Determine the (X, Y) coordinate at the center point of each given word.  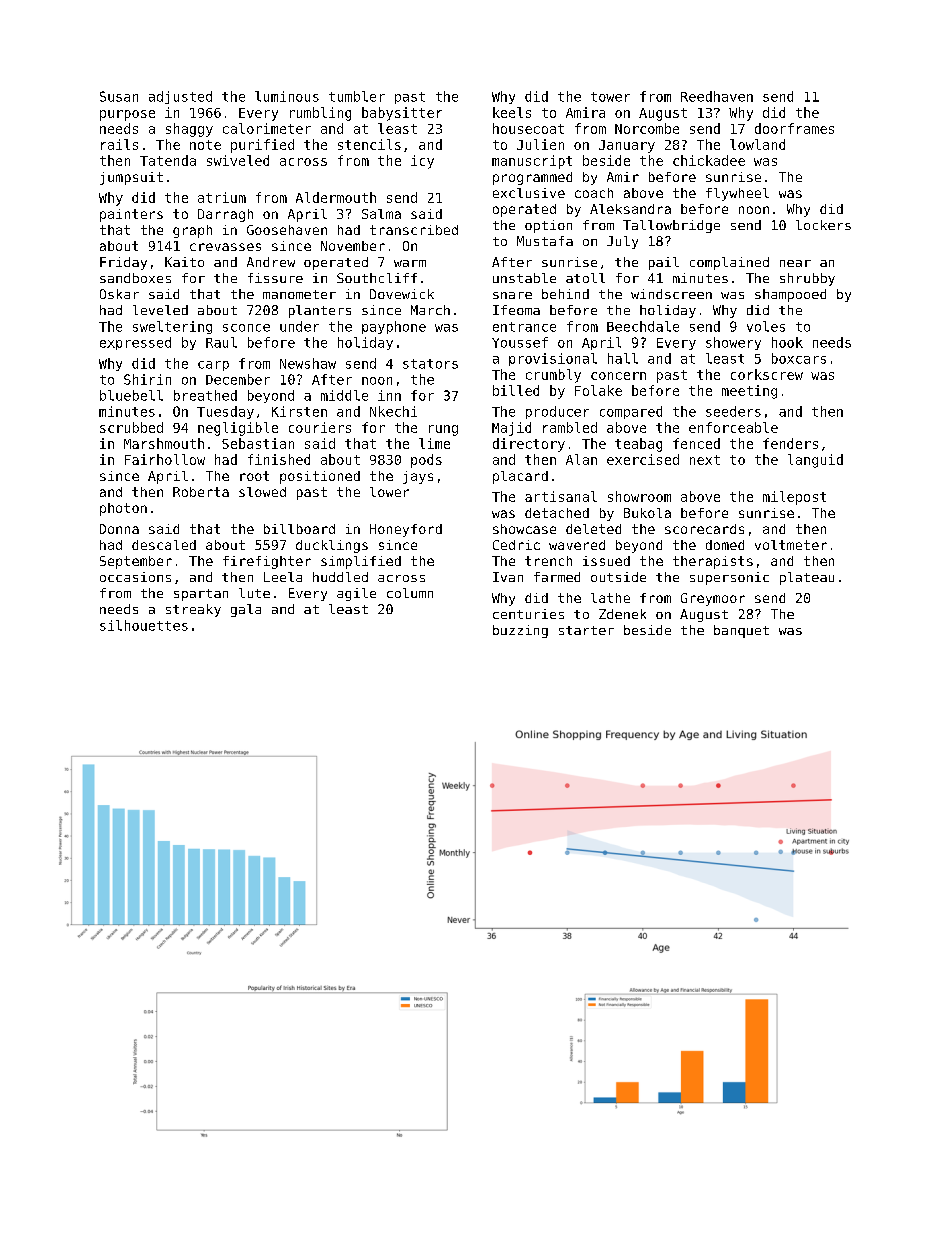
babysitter (402, 114)
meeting (749, 392)
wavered (577, 545)
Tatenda (168, 160)
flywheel (737, 194)
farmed (557, 577)
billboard (299, 529)
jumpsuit (131, 178)
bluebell (131, 395)
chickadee (709, 160)
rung (443, 430)
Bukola (647, 513)
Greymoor (713, 599)
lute (254, 593)
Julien (540, 144)
